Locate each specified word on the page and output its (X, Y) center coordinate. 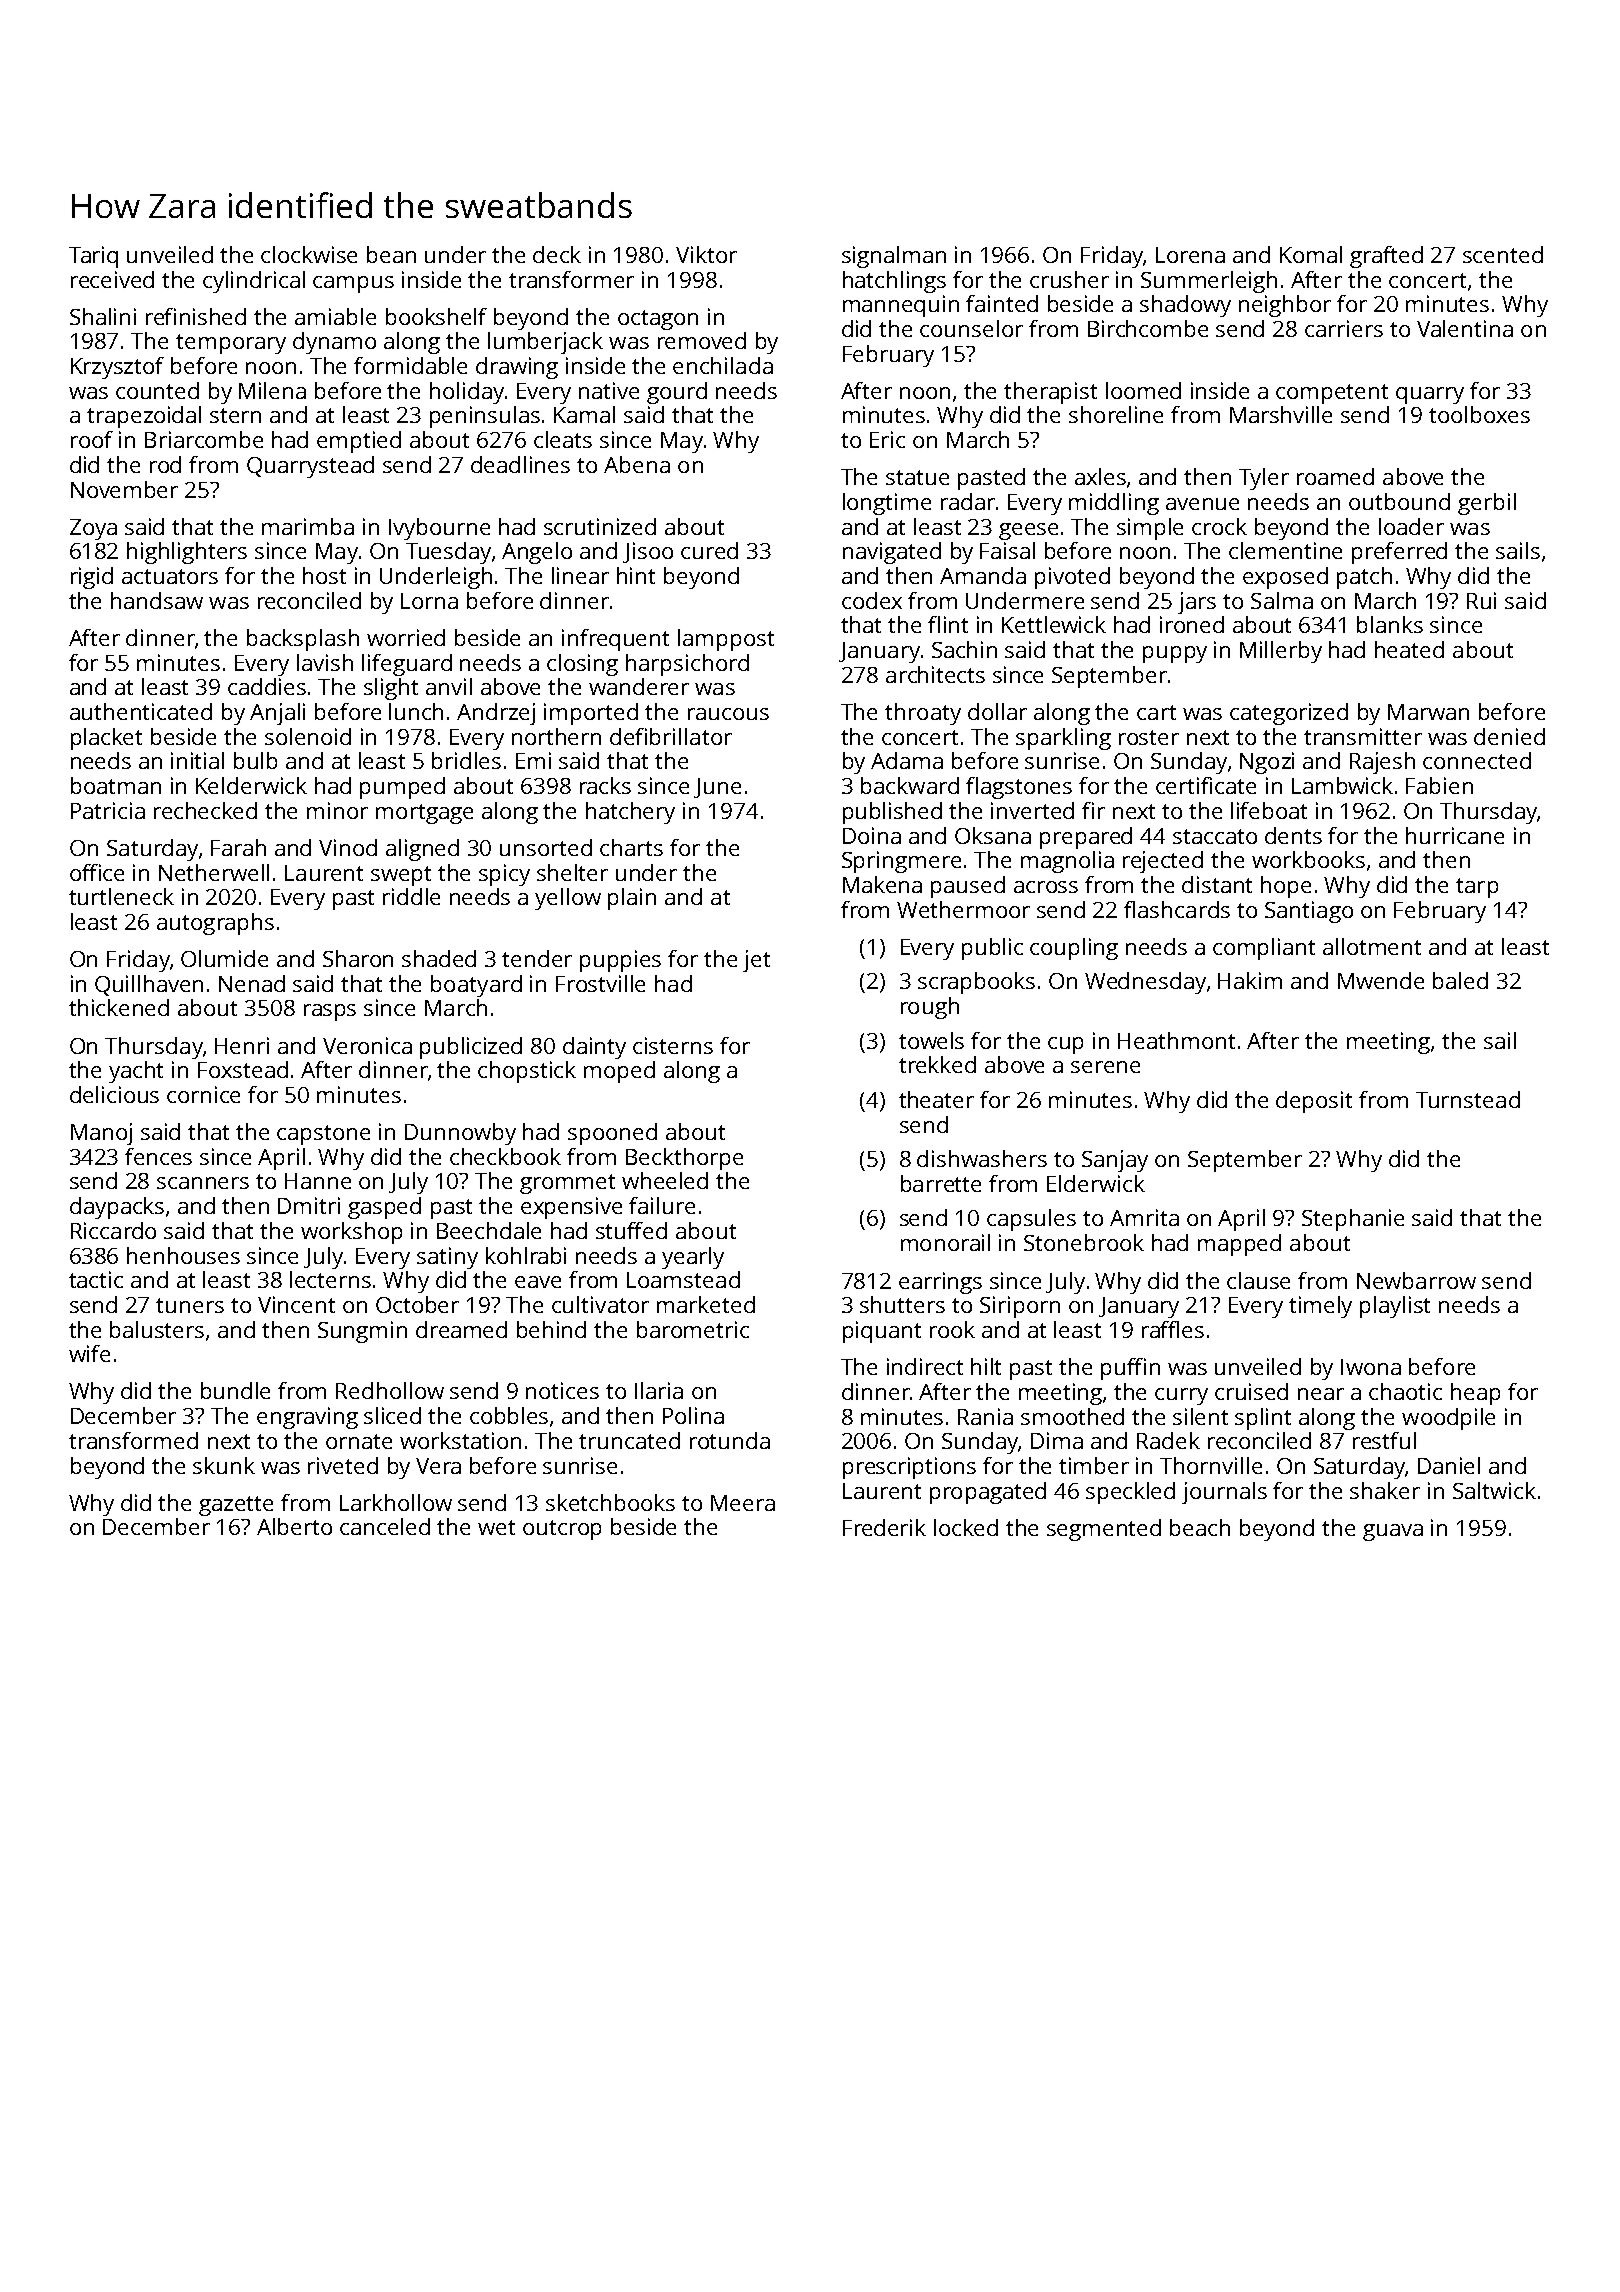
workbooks (1308, 859)
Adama (907, 760)
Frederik (884, 1527)
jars (1197, 603)
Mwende (1381, 980)
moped (619, 1072)
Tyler (1264, 479)
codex (872, 600)
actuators (170, 576)
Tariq (93, 257)
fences (158, 1156)
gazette (236, 1506)
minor (337, 810)
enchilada (723, 365)
